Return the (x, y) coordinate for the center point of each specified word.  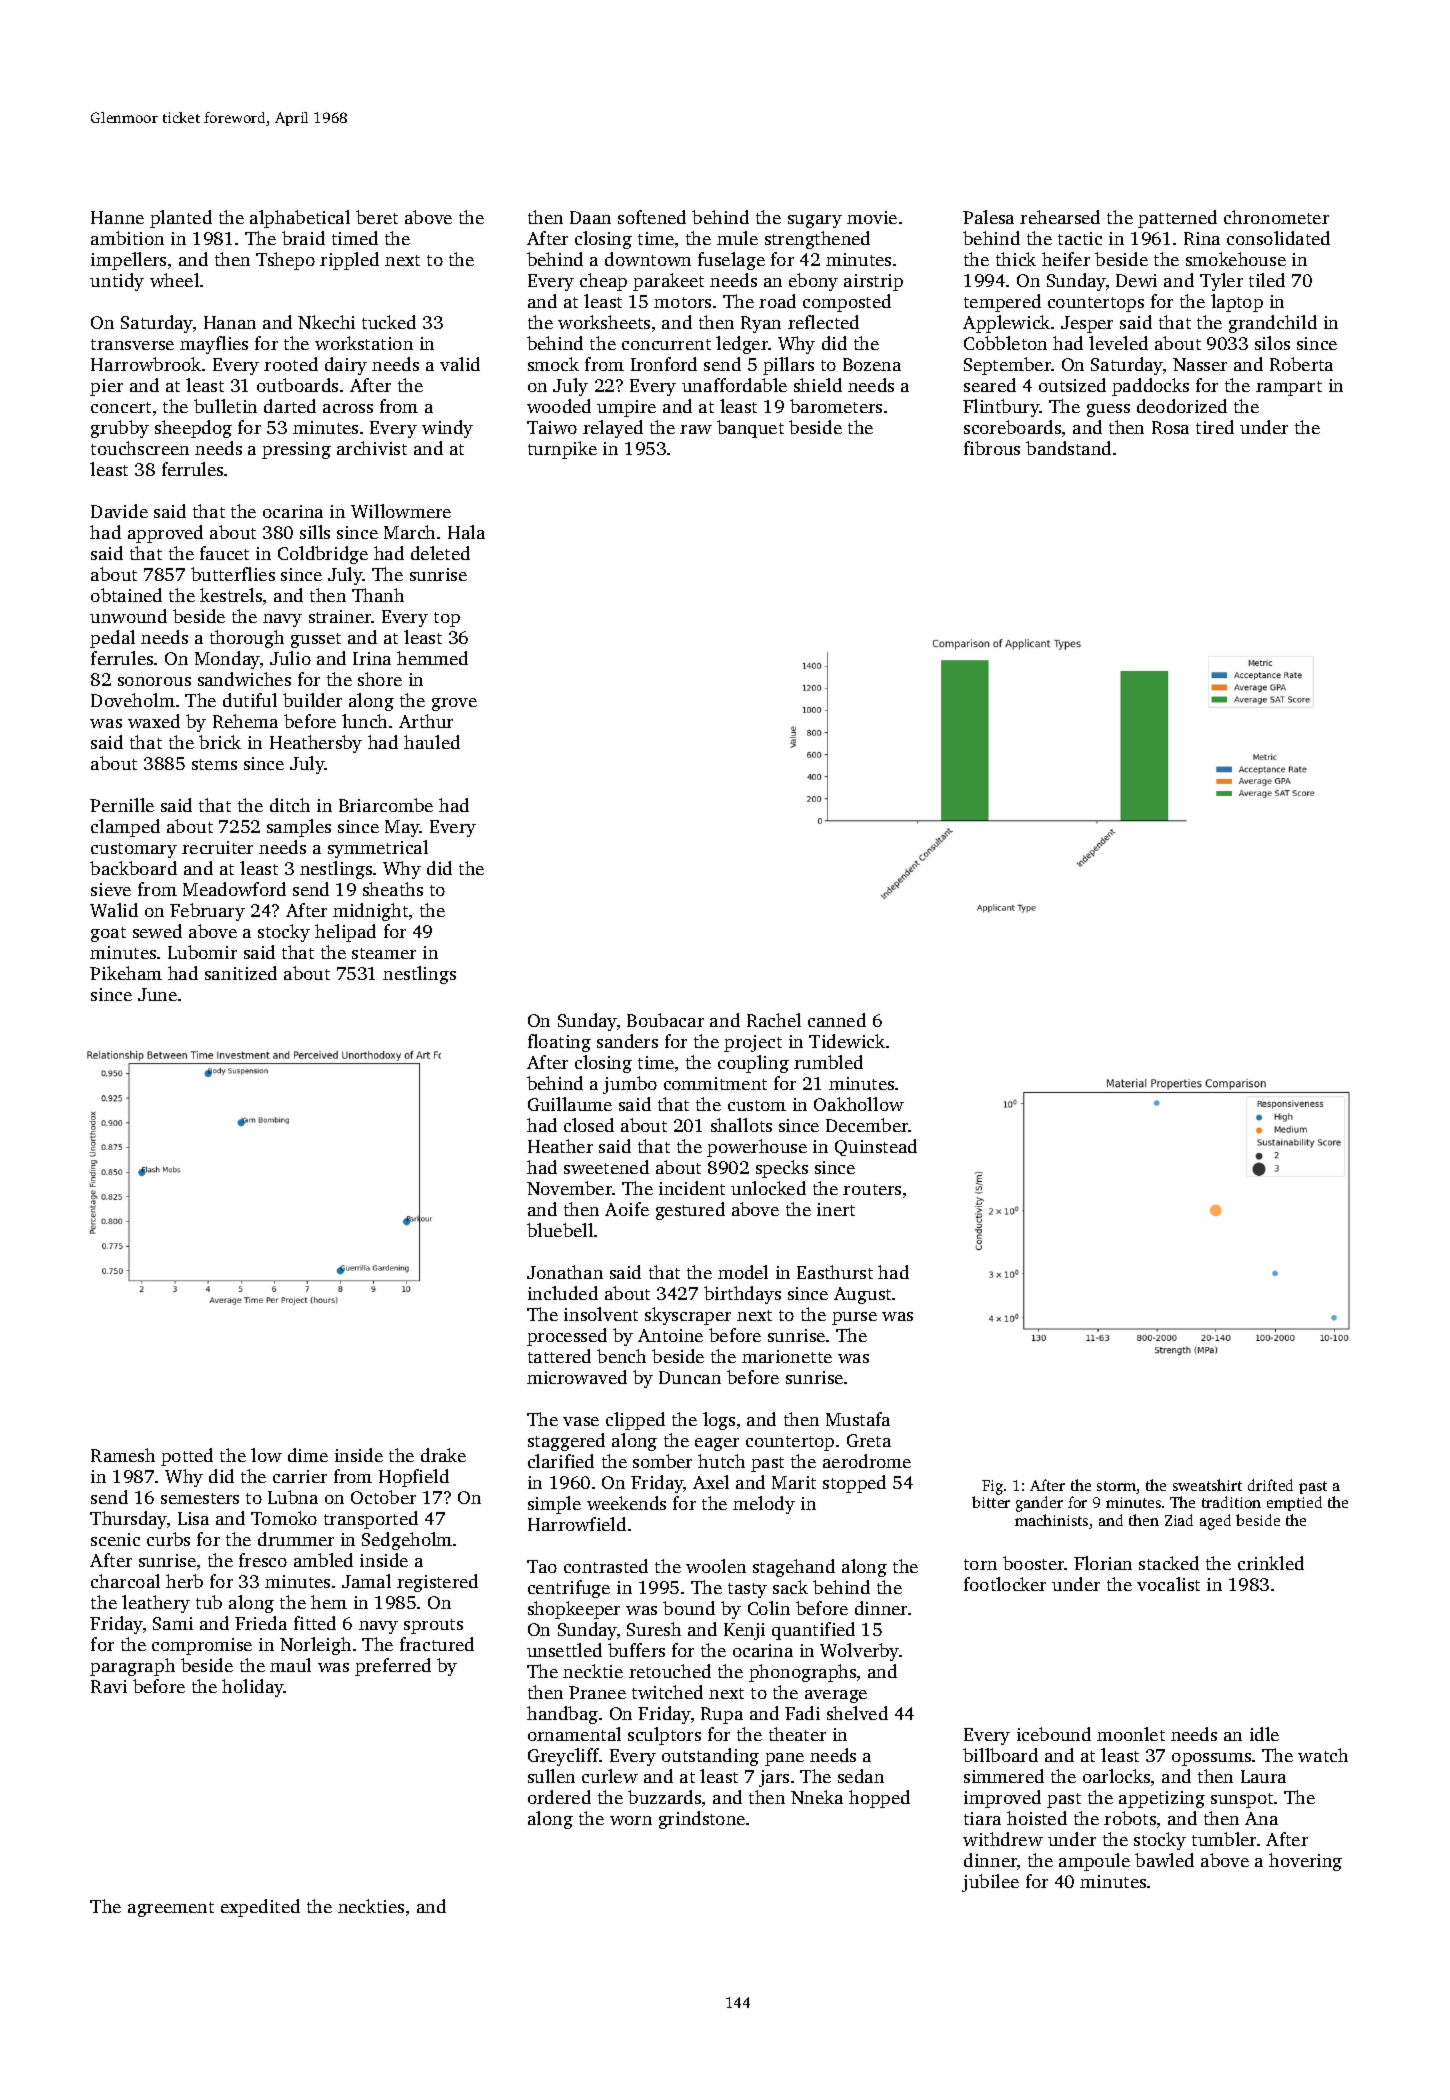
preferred (393, 1667)
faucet (224, 553)
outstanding (710, 1757)
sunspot (1242, 1800)
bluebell (560, 1230)
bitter (991, 1502)
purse (854, 1318)
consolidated (1278, 238)
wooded (559, 406)
